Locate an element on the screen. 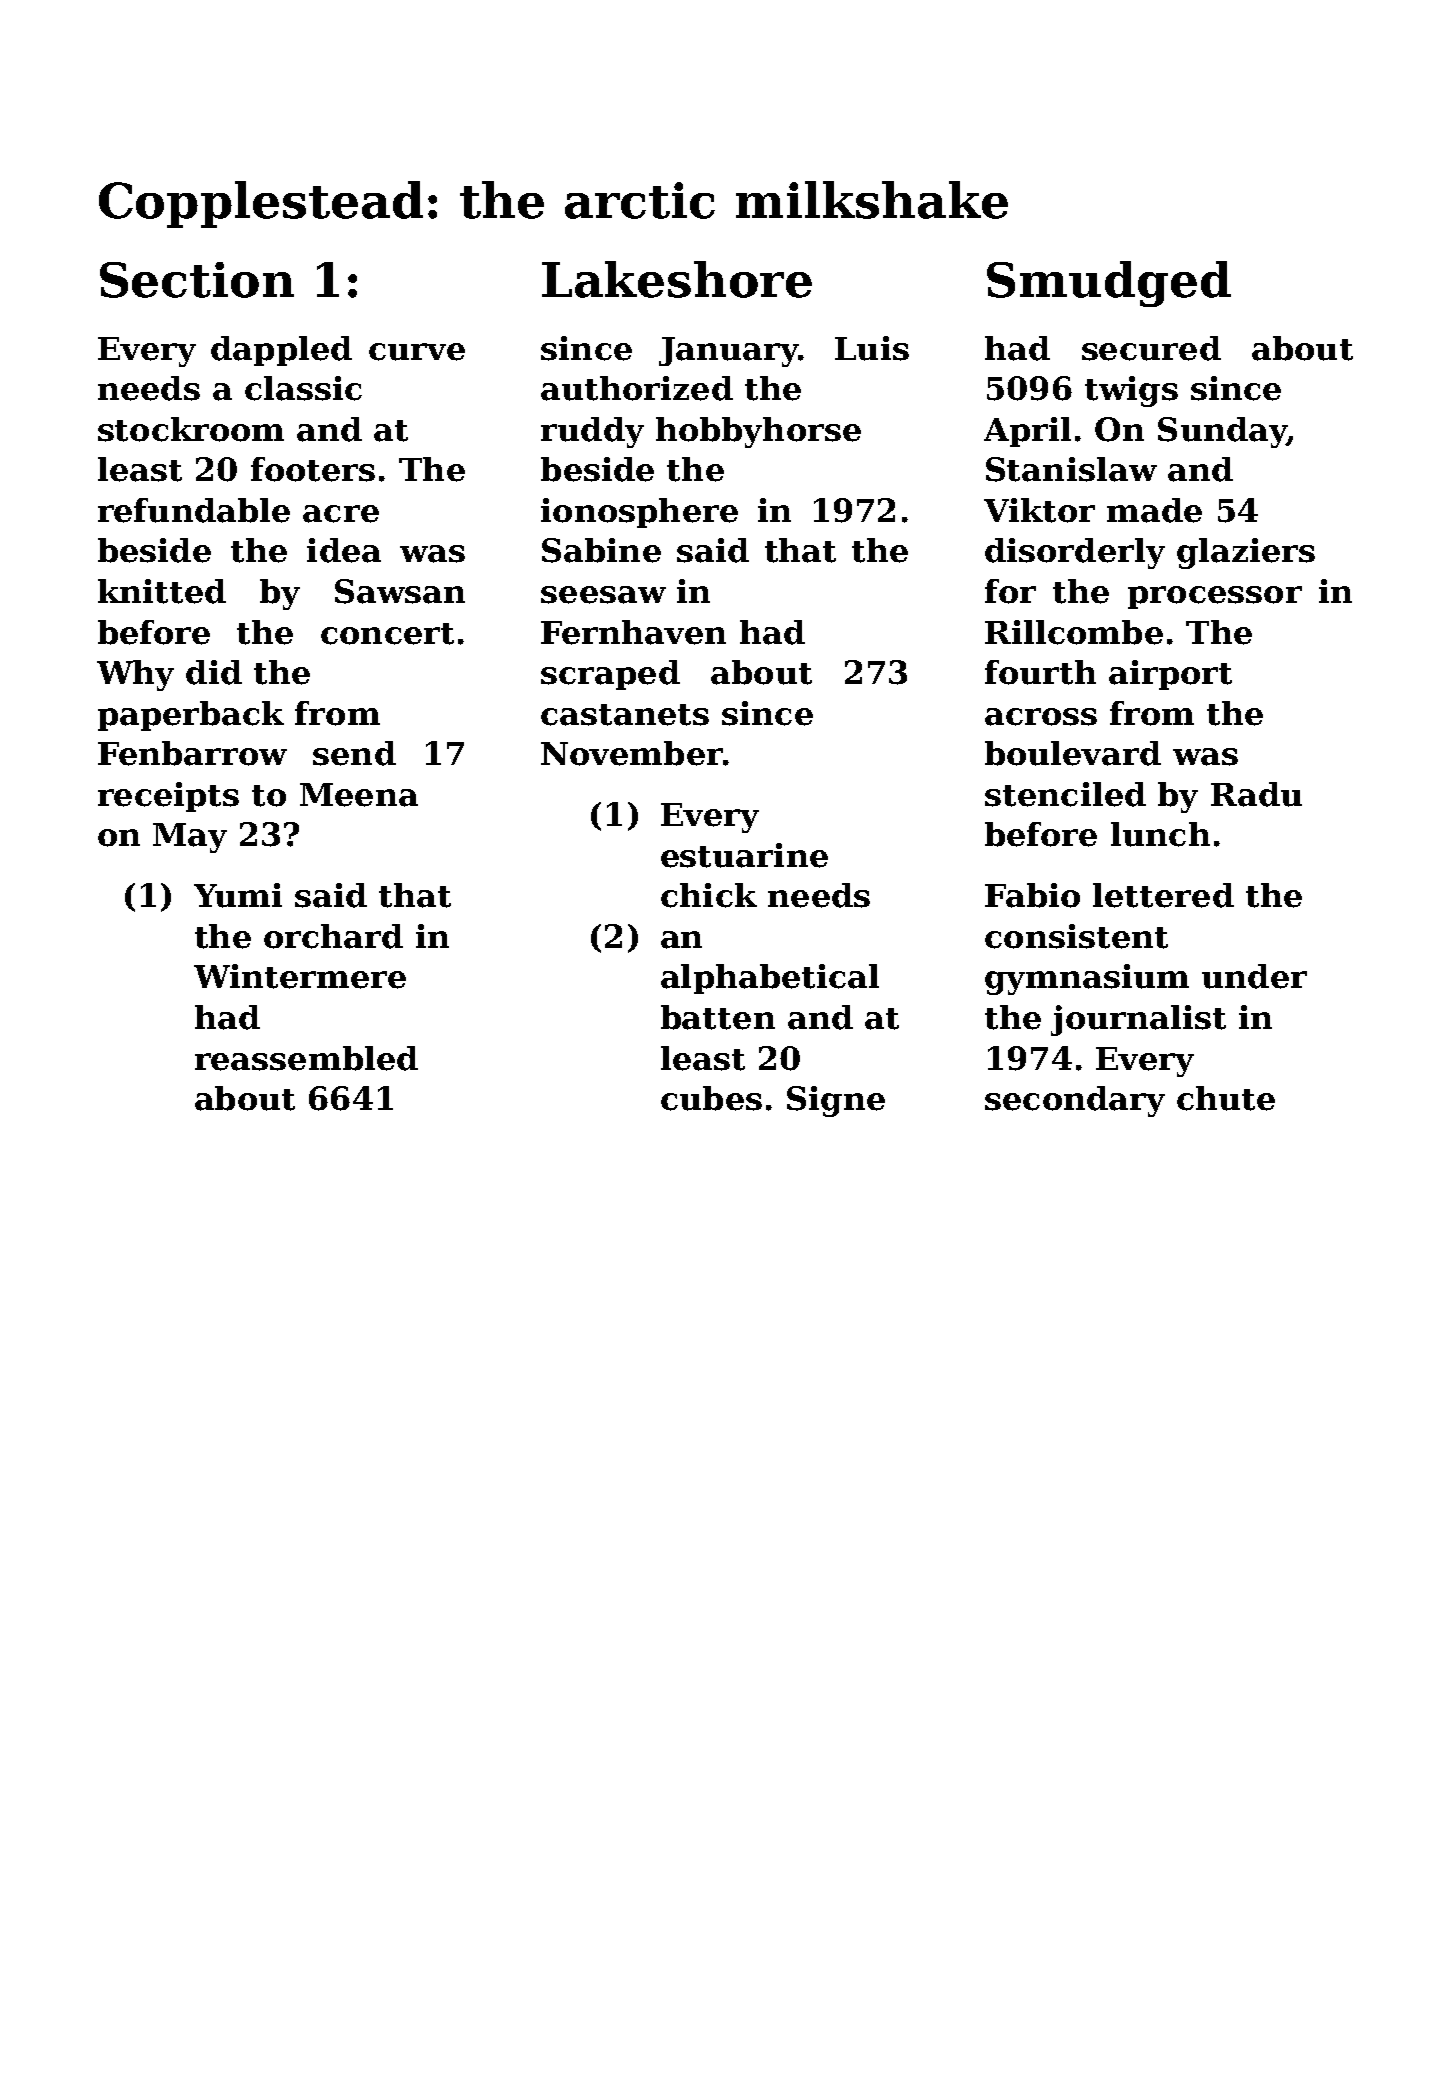 The width and height of the screenshot is (1450, 2100). scraped is located at coordinates (610, 675).
